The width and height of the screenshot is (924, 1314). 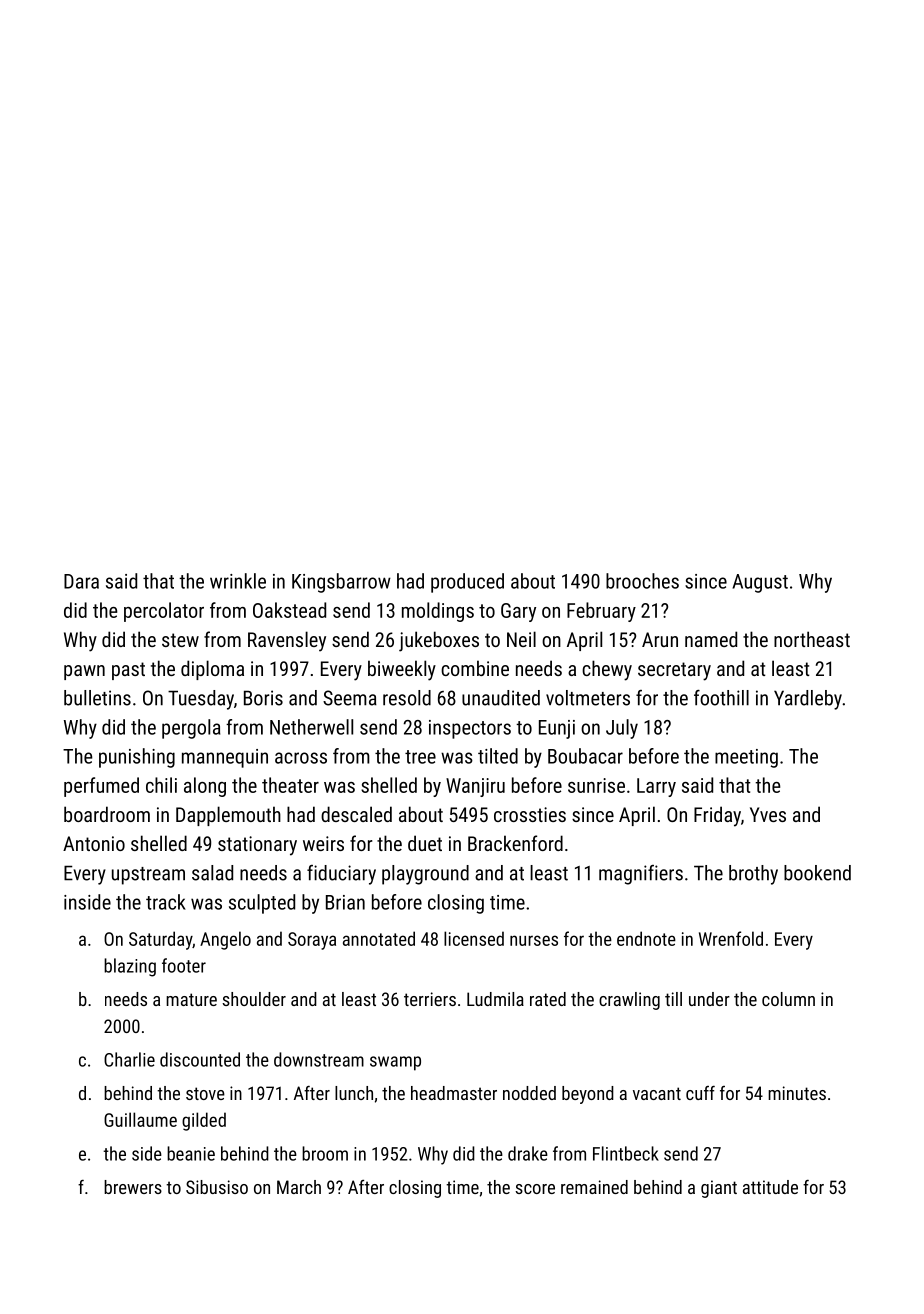 I want to click on nodded, so click(x=529, y=1093).
